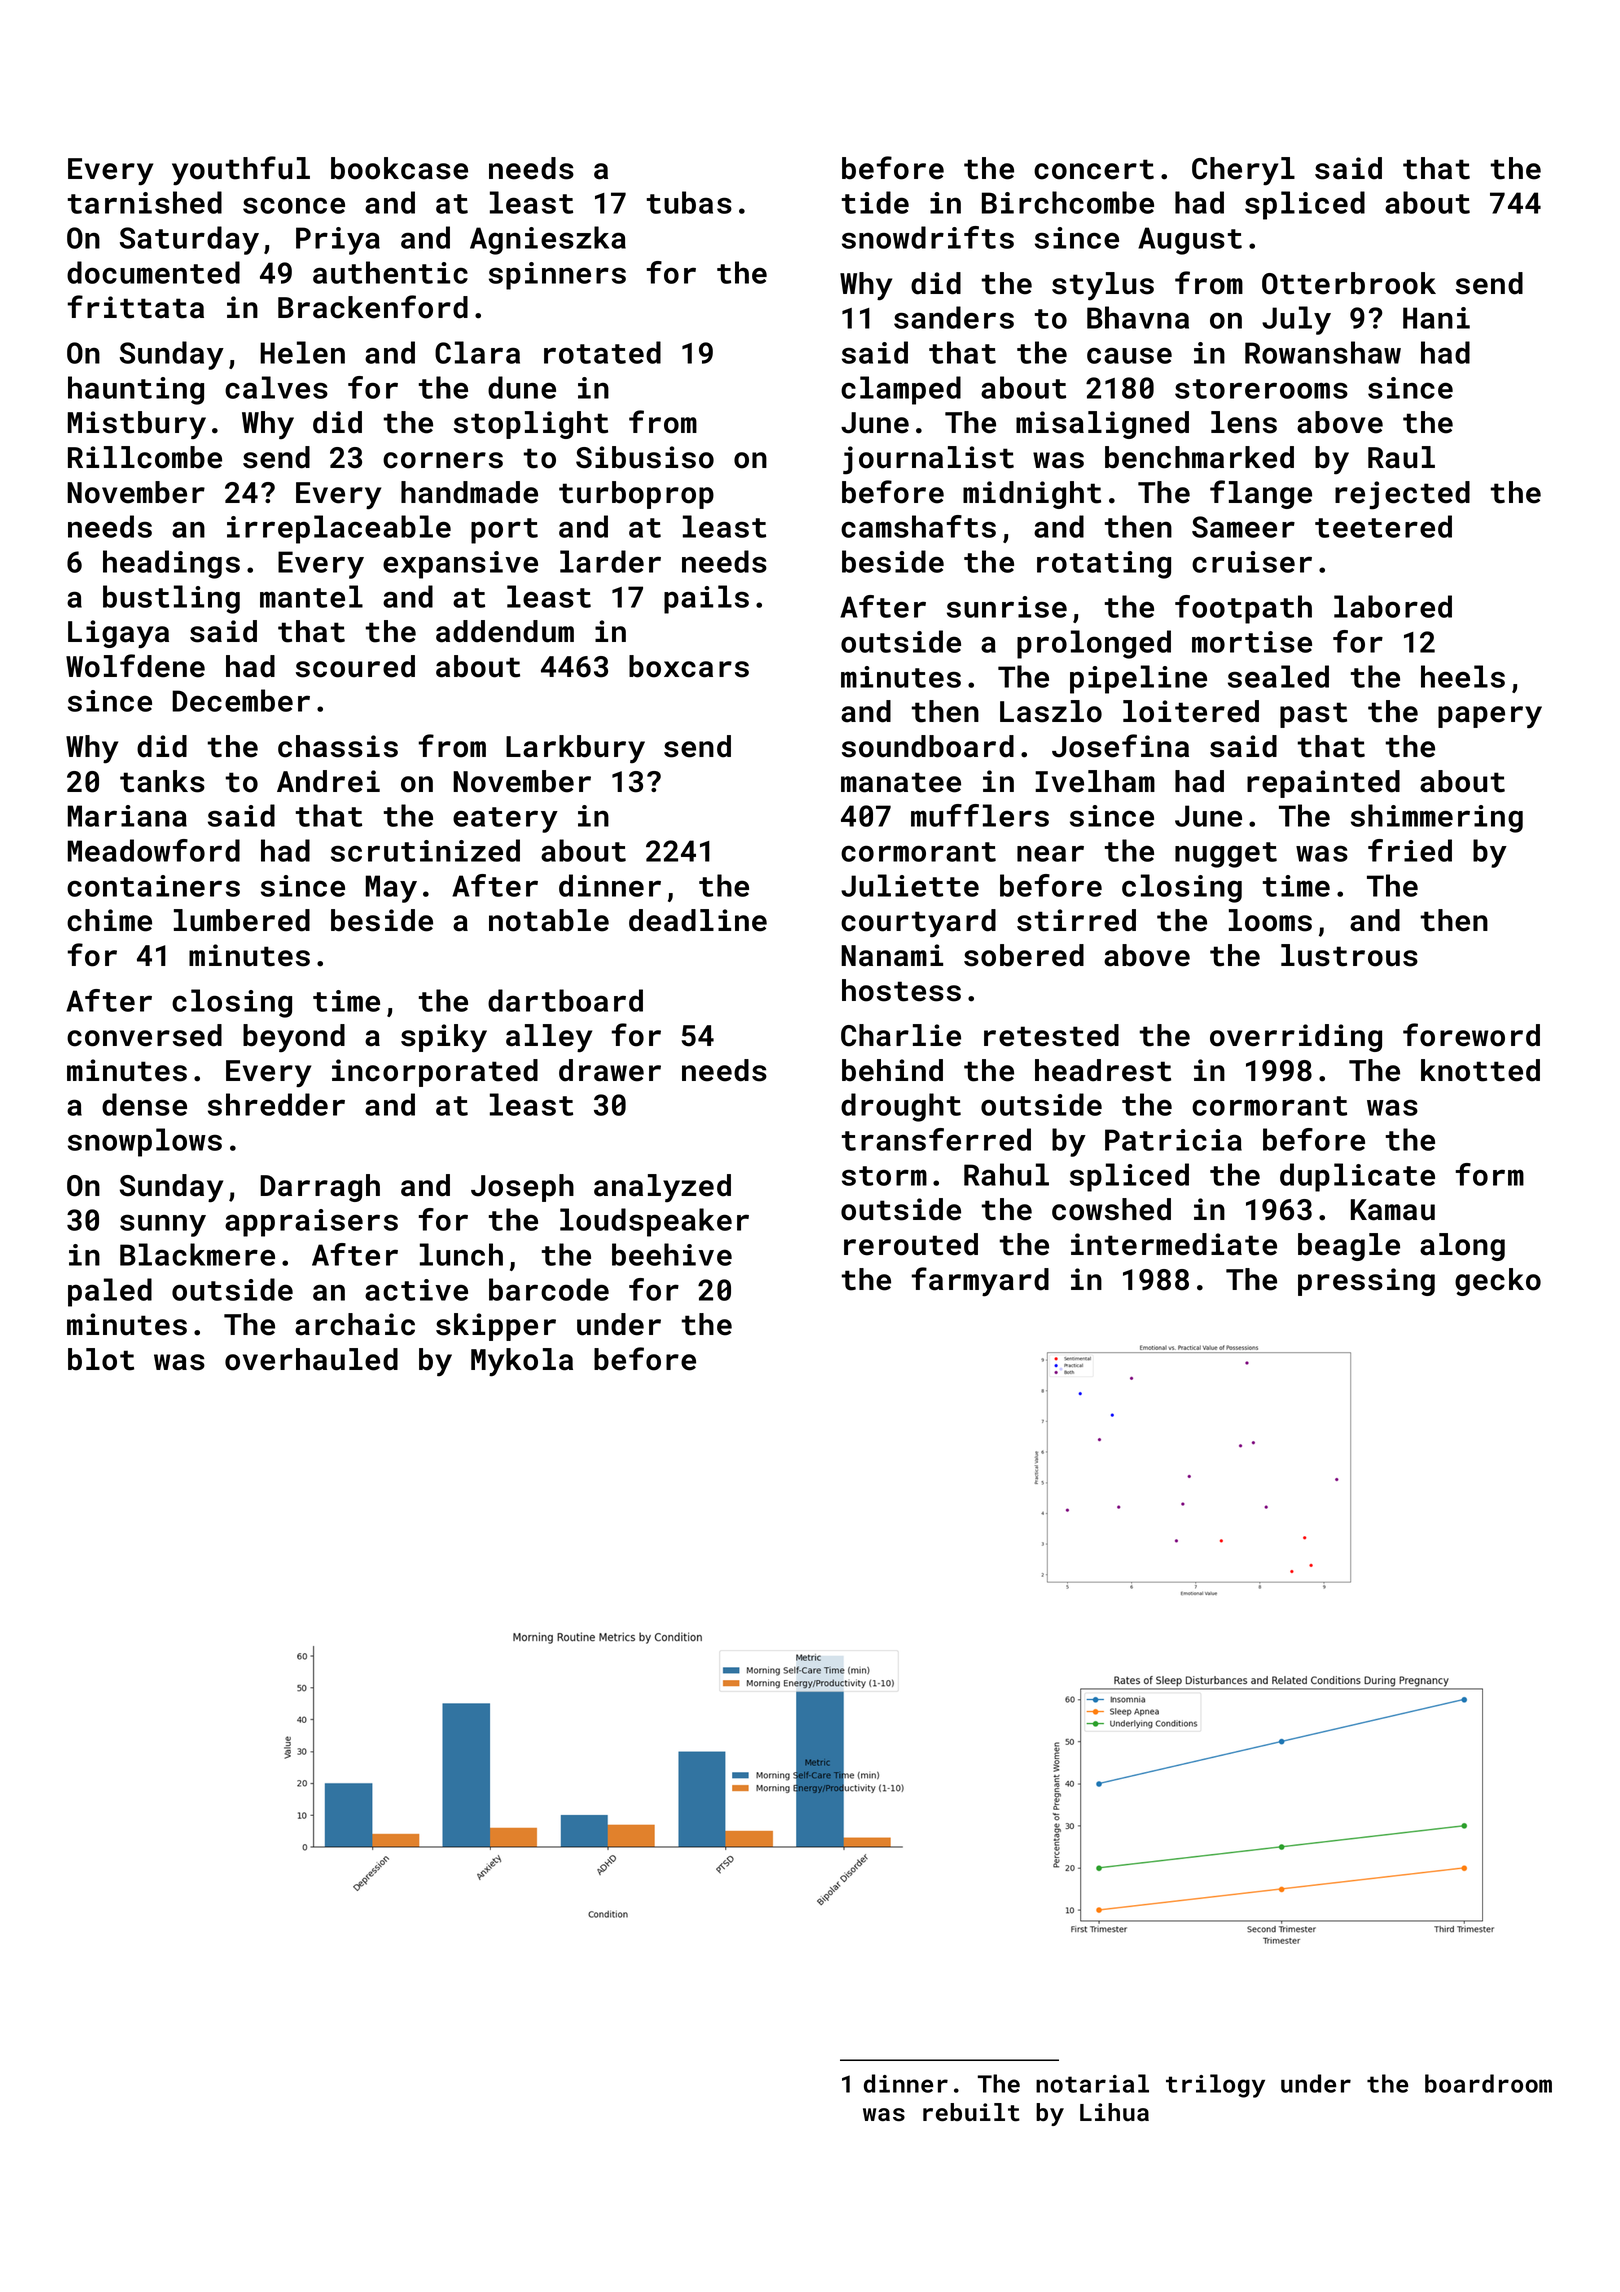 This image has width=1620, height=2292. What do you see at coordinates (971, 2112) in the image?
I see `rebuilt` at bounding box center [971, 2112].
